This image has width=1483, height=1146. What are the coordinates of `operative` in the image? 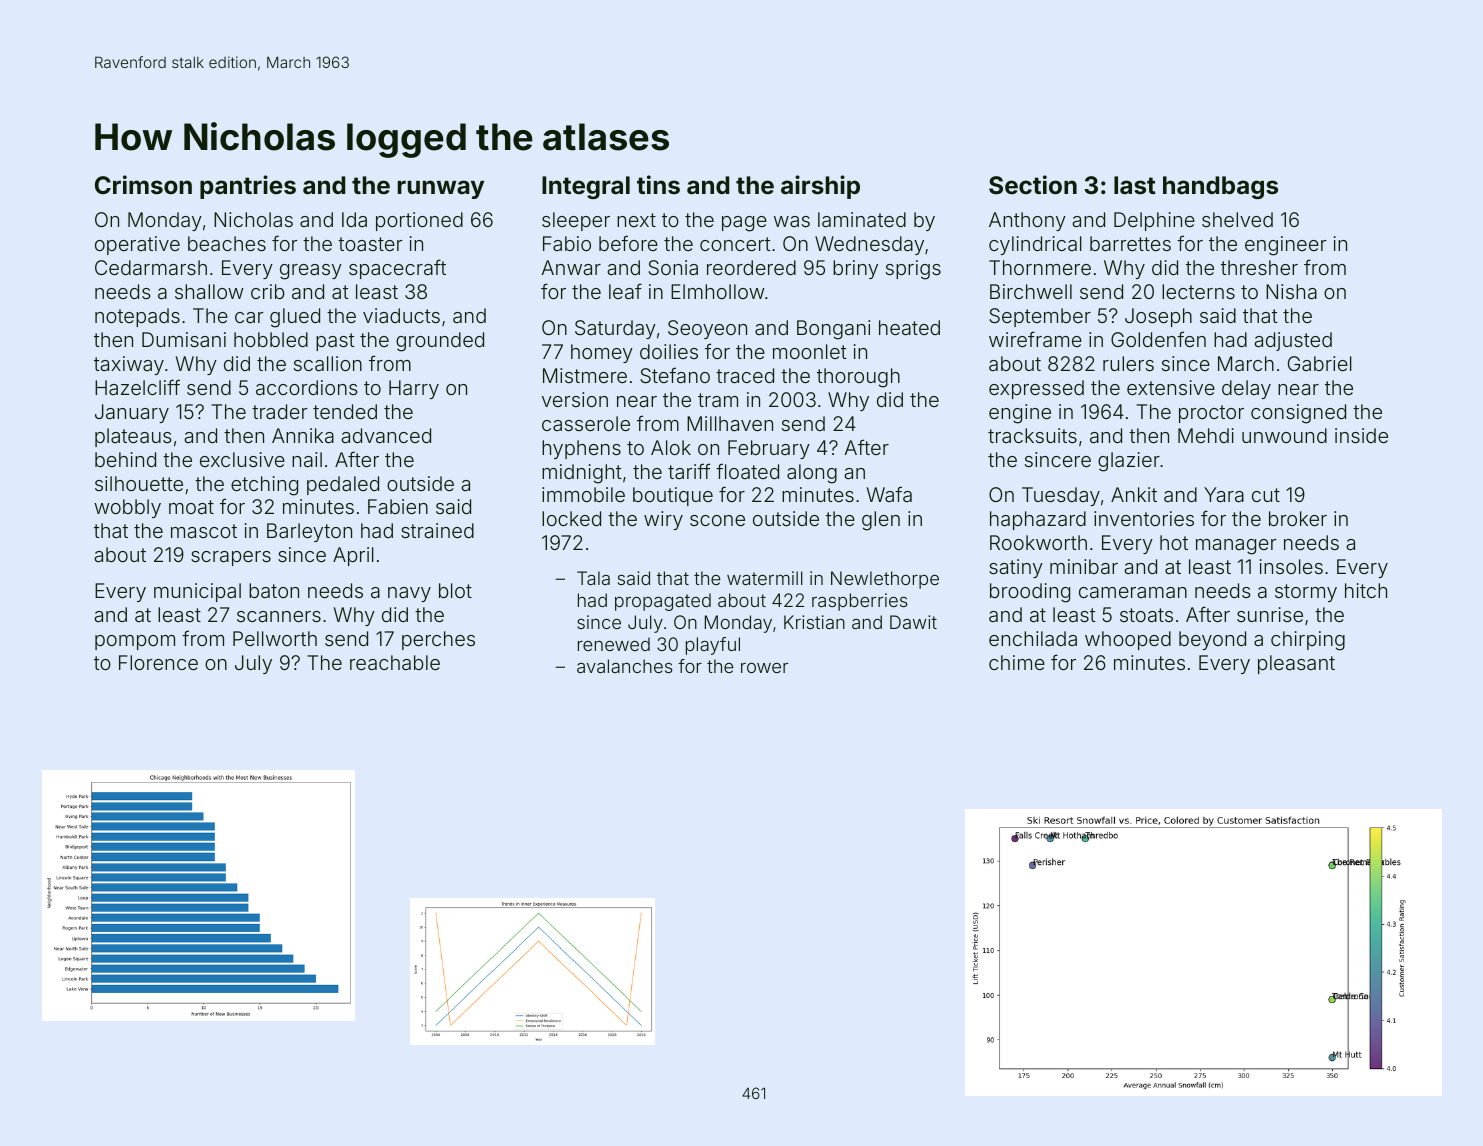 It's located at (137, 245).
